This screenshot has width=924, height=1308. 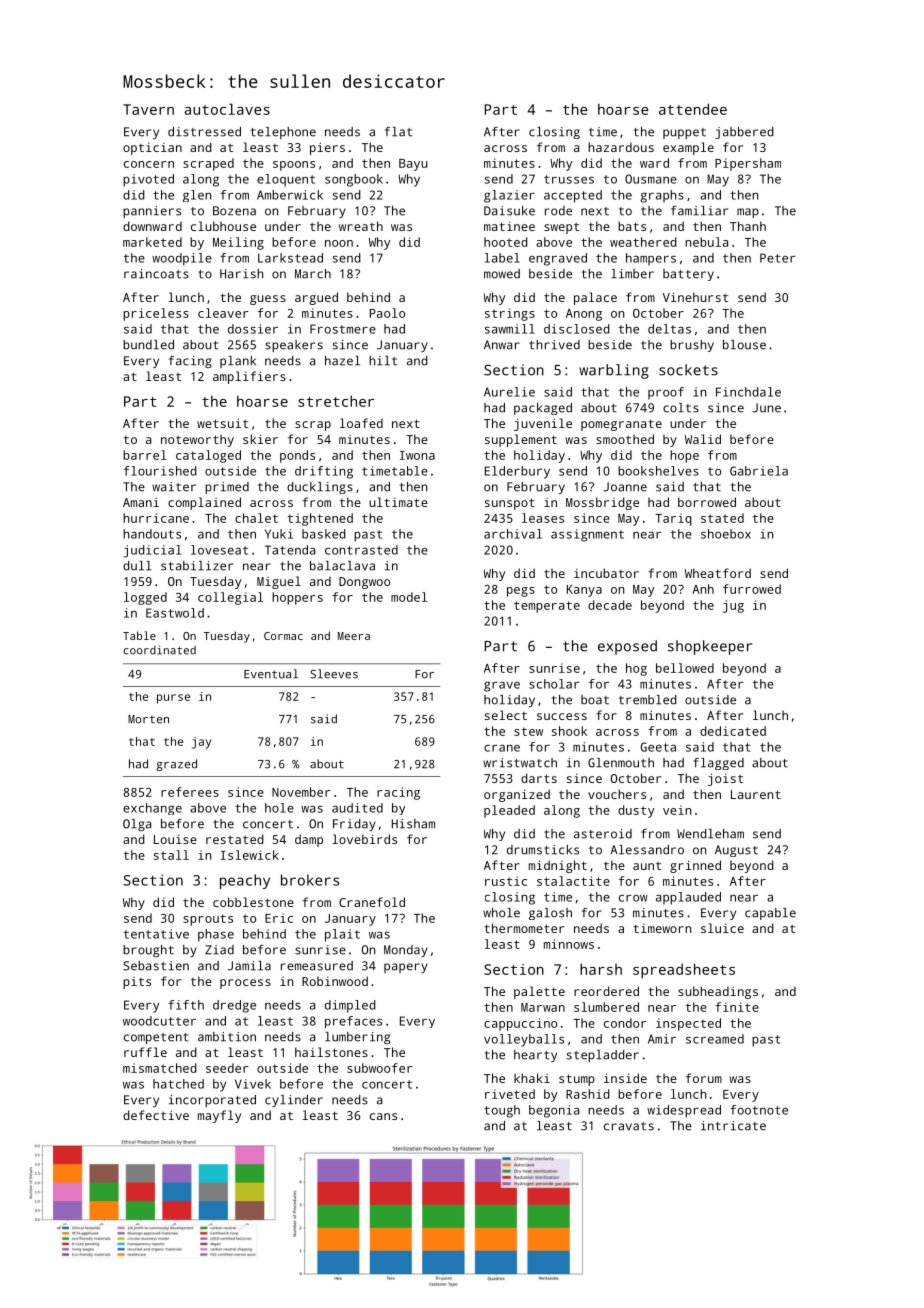 What do you see at coordinates (521, 592) in the screenshot?
I see `pegs` at bounding box center [521, 592].
